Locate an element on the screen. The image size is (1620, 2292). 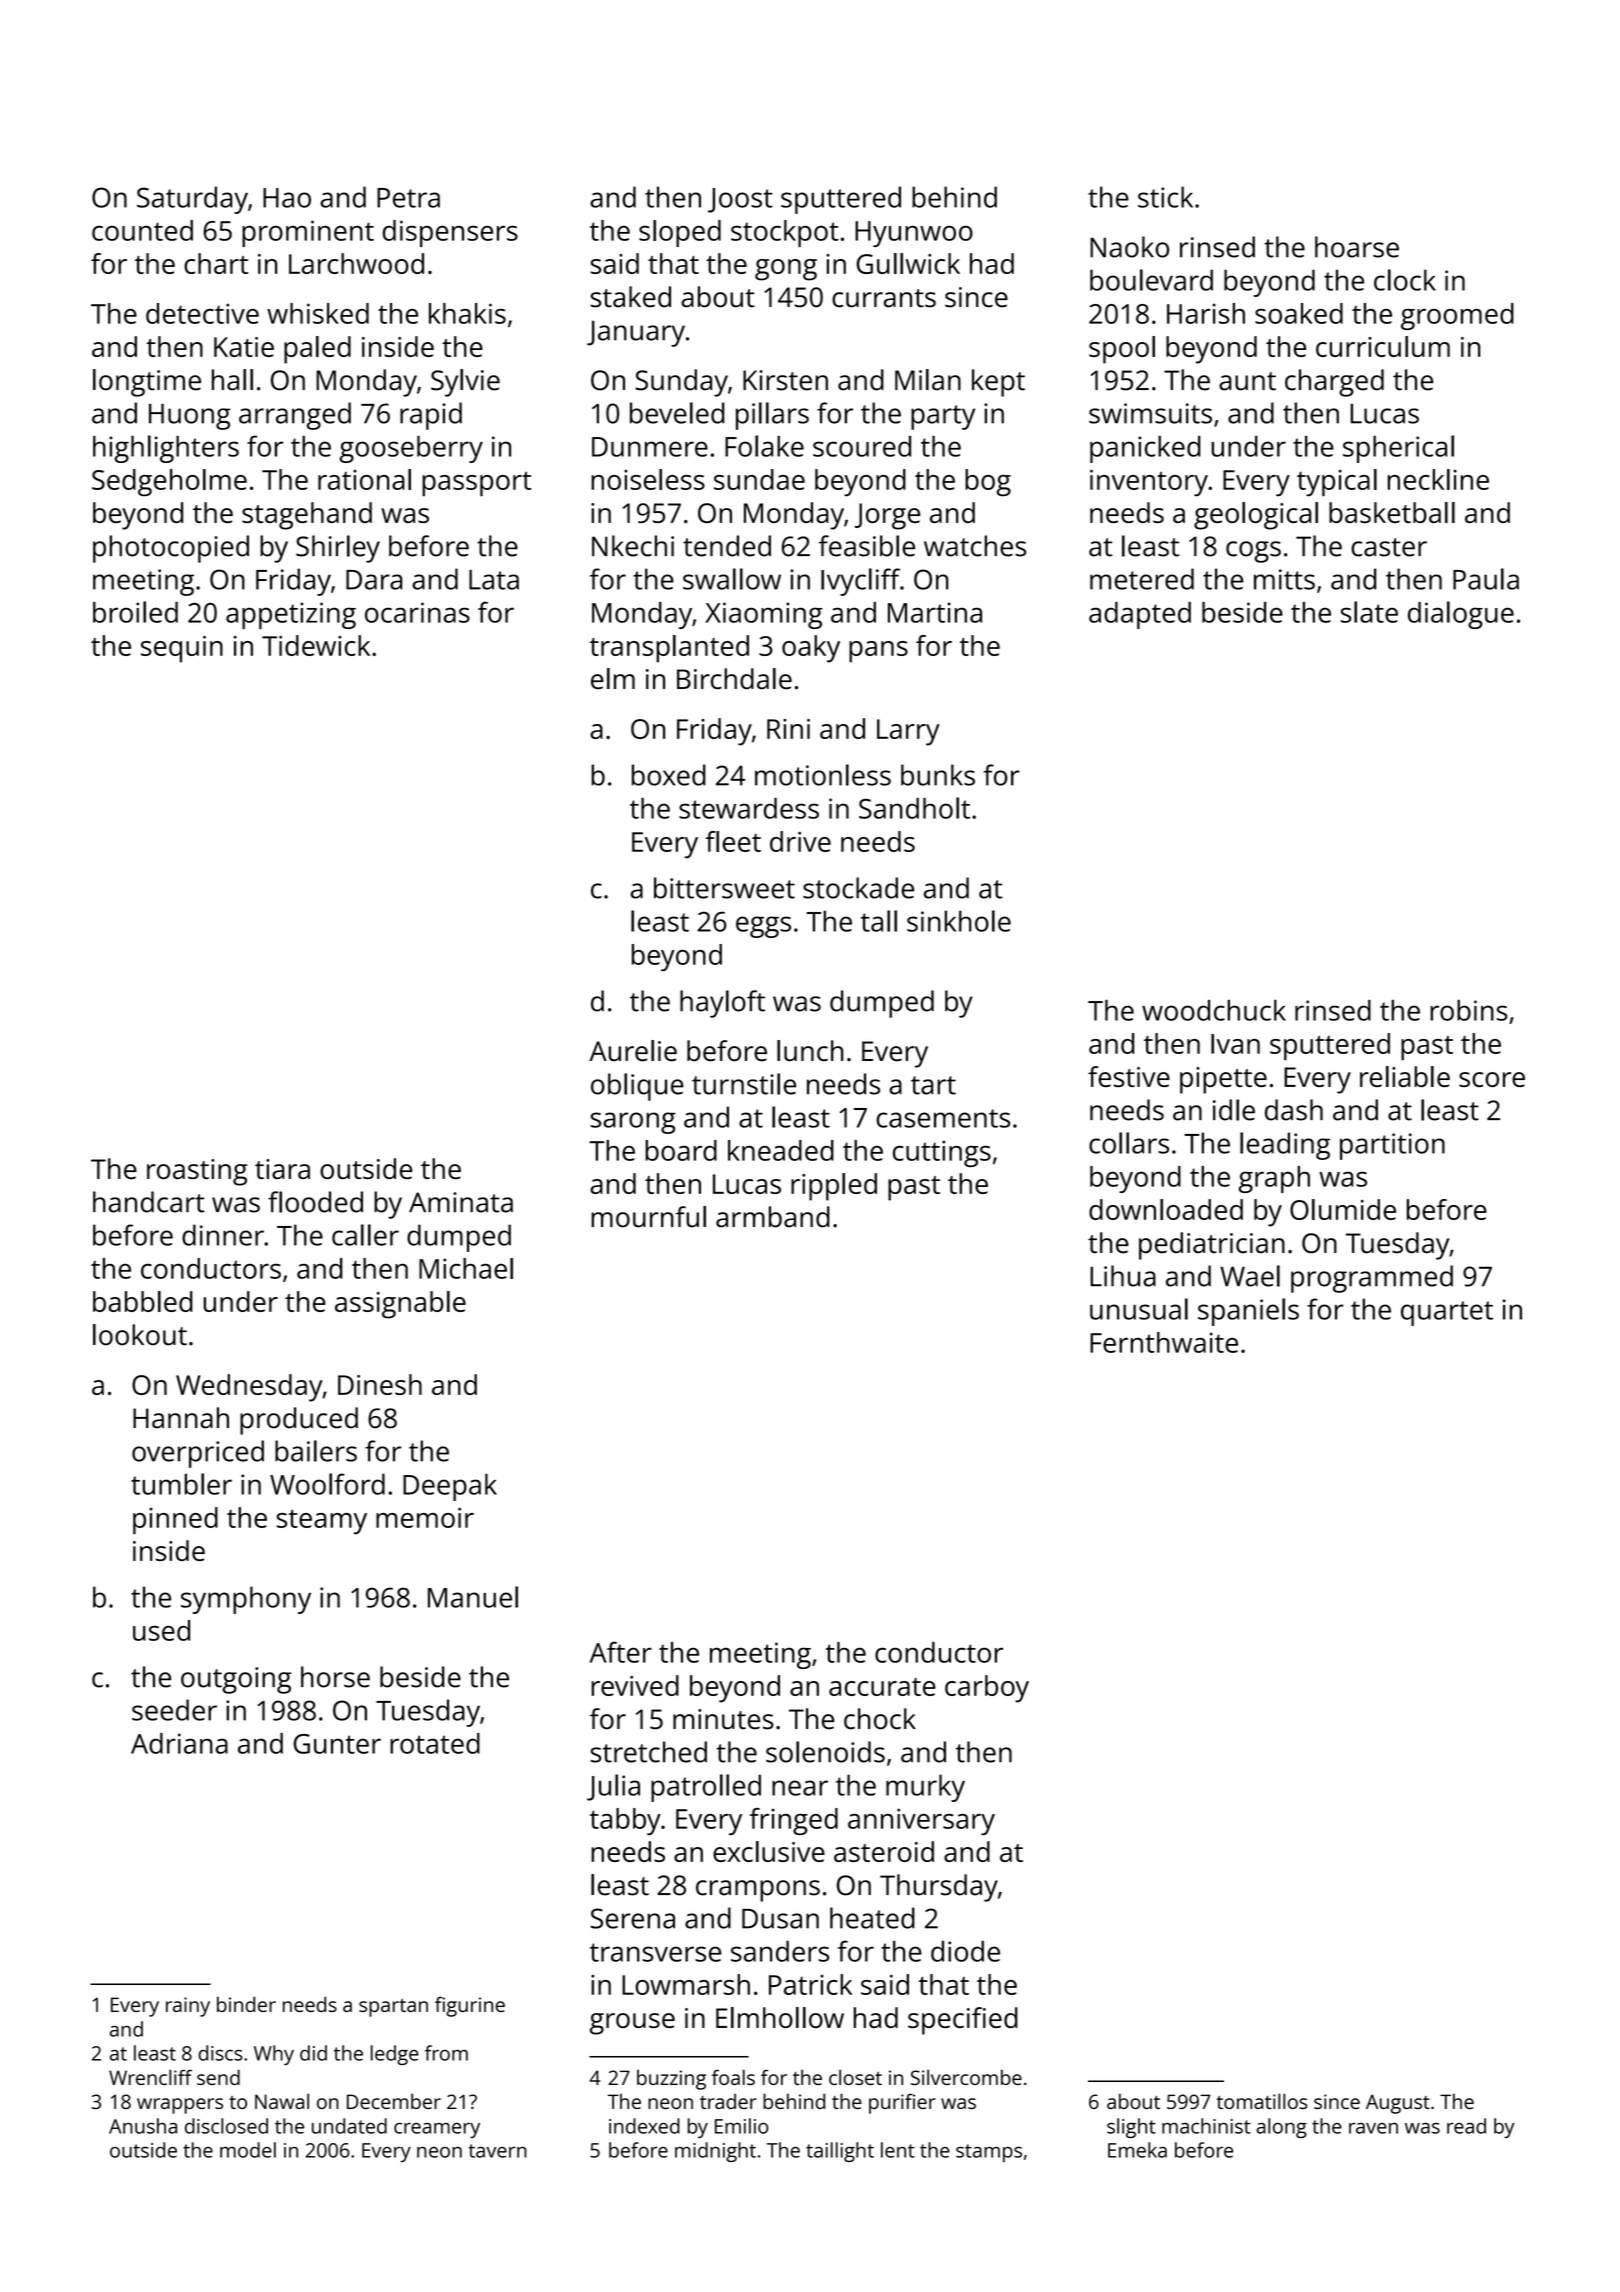
robins is located at coordinates (1469, 1010).
